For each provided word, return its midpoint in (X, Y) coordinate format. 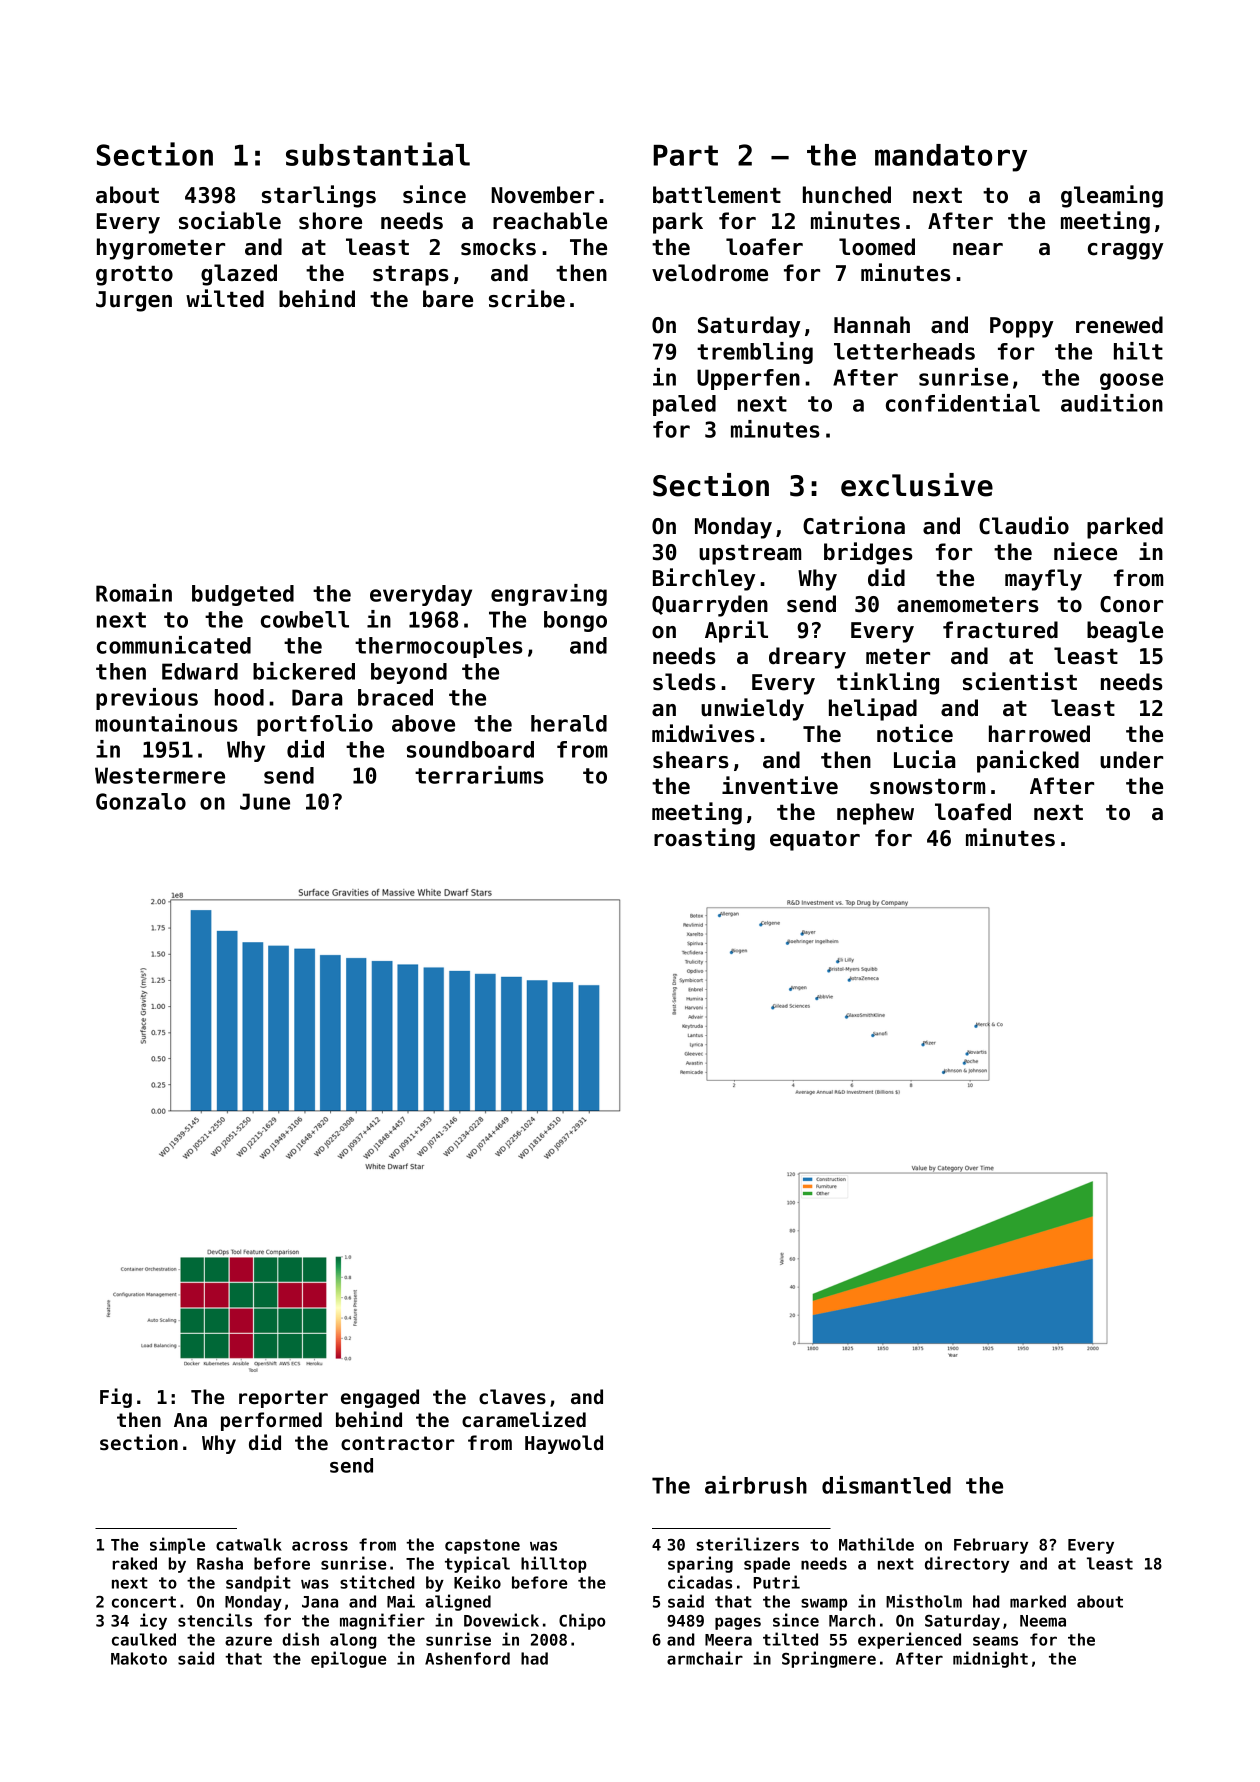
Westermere (160, 775)
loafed (973, 812)
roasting (704, 839)
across (320, 1546)
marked (1038, 1601)
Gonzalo (141, 801)
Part (685, 155)
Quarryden (710, 606)
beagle (1125, 632)
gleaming (1112, 196)
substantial (378, 154)
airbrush (756, 1485)
